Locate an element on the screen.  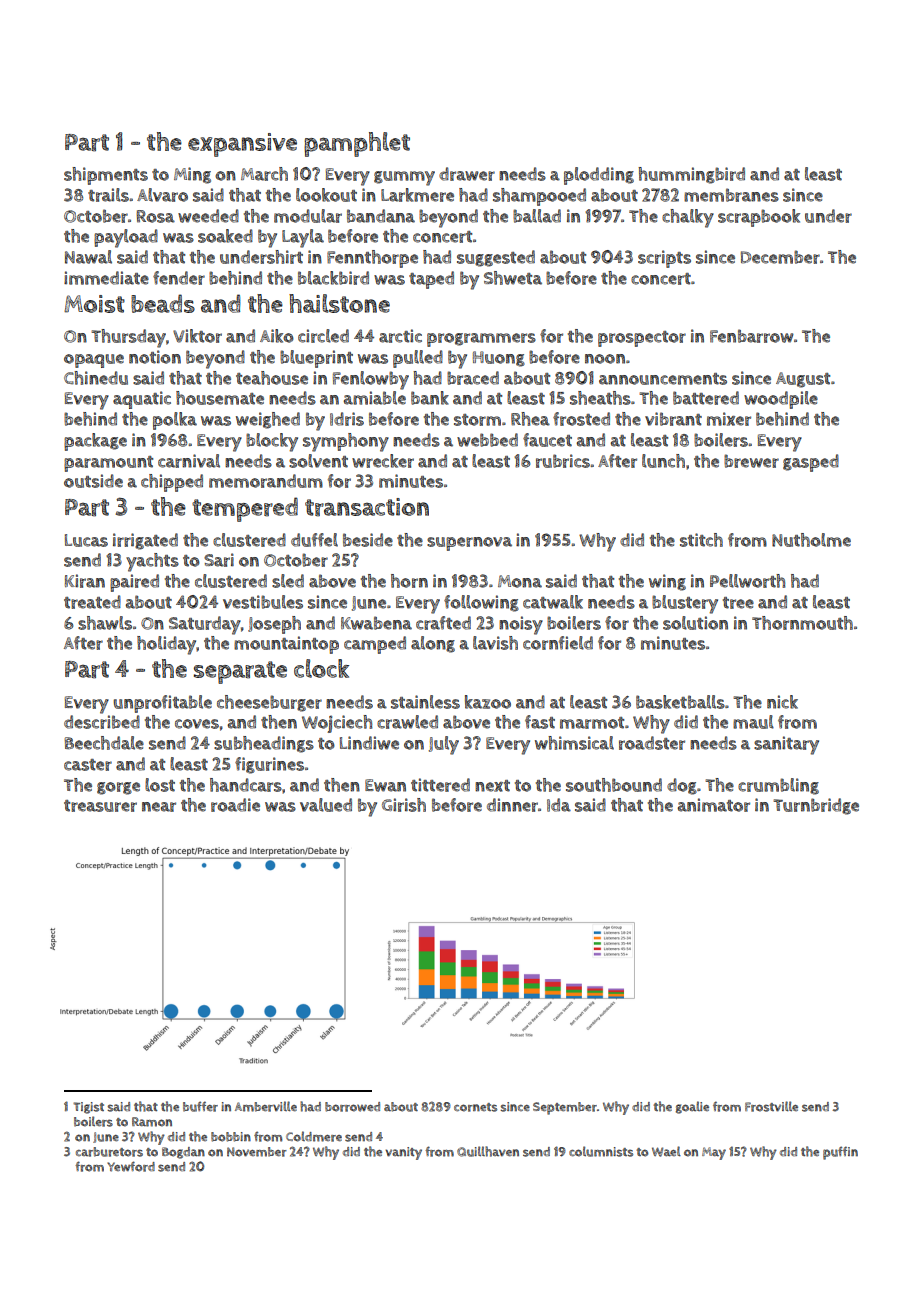
Girish is located at coordinates (404, 805).
